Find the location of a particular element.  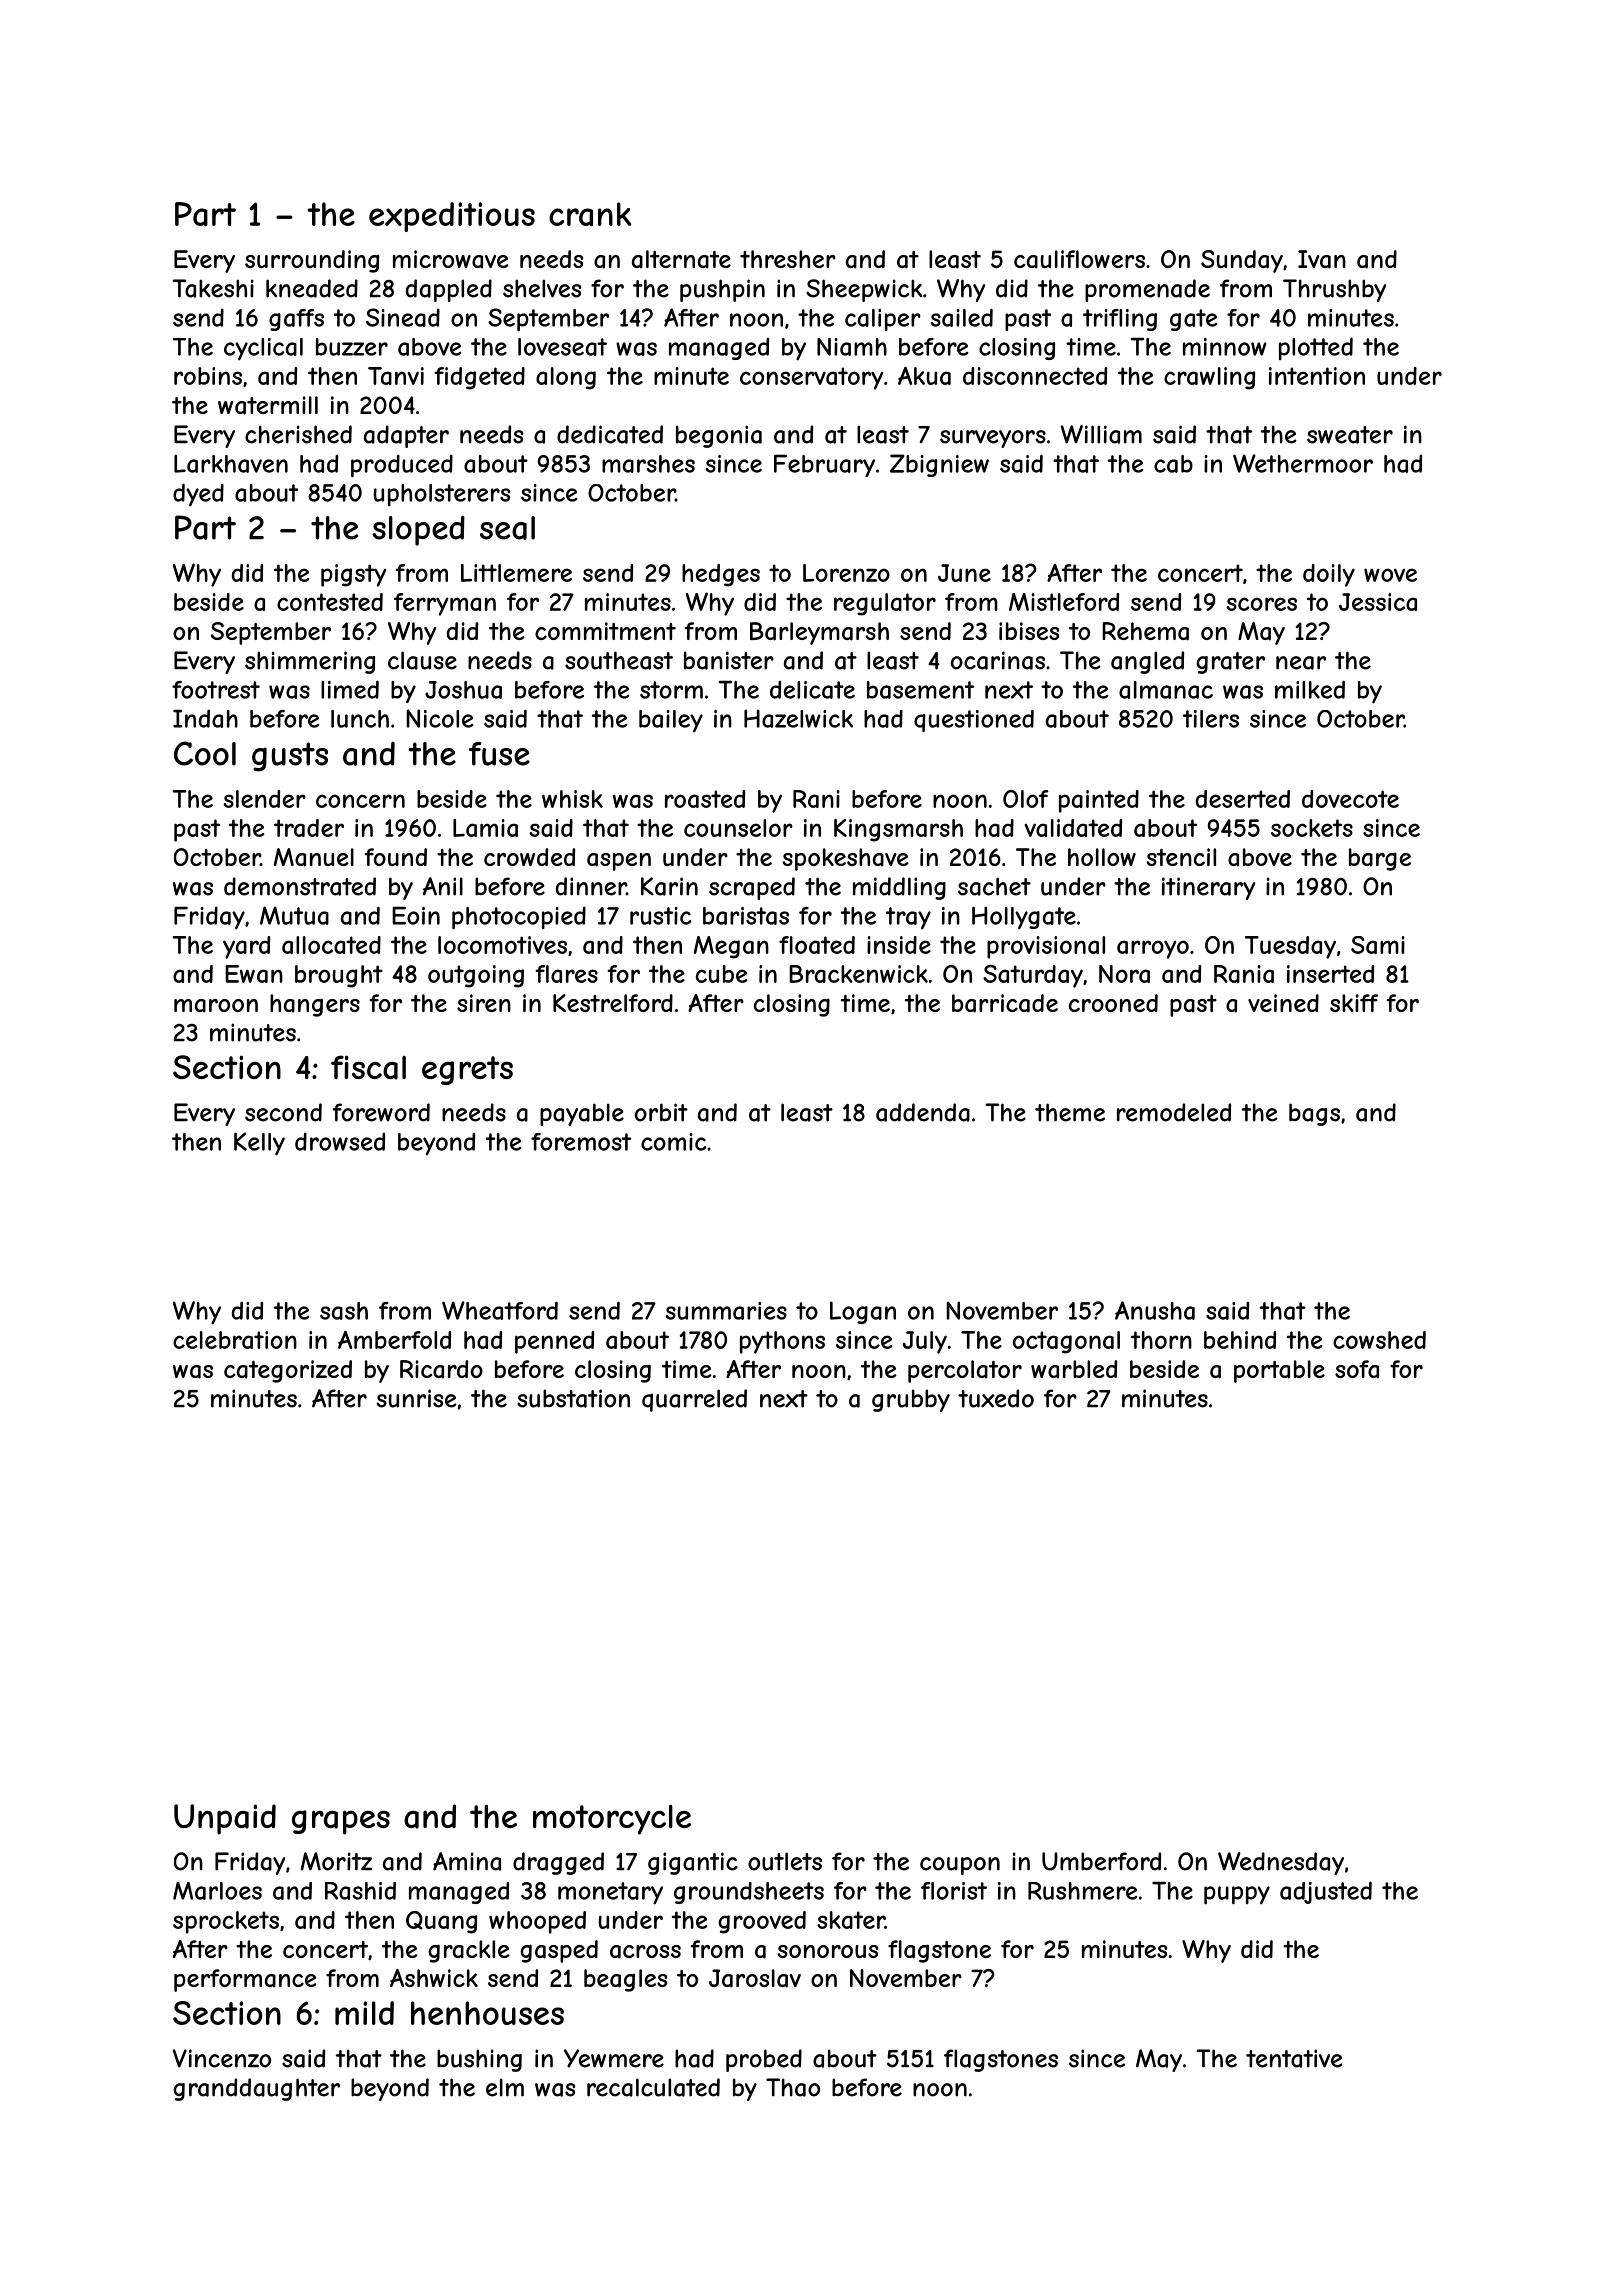

Sunday is located at coordinates (1242, 261).
